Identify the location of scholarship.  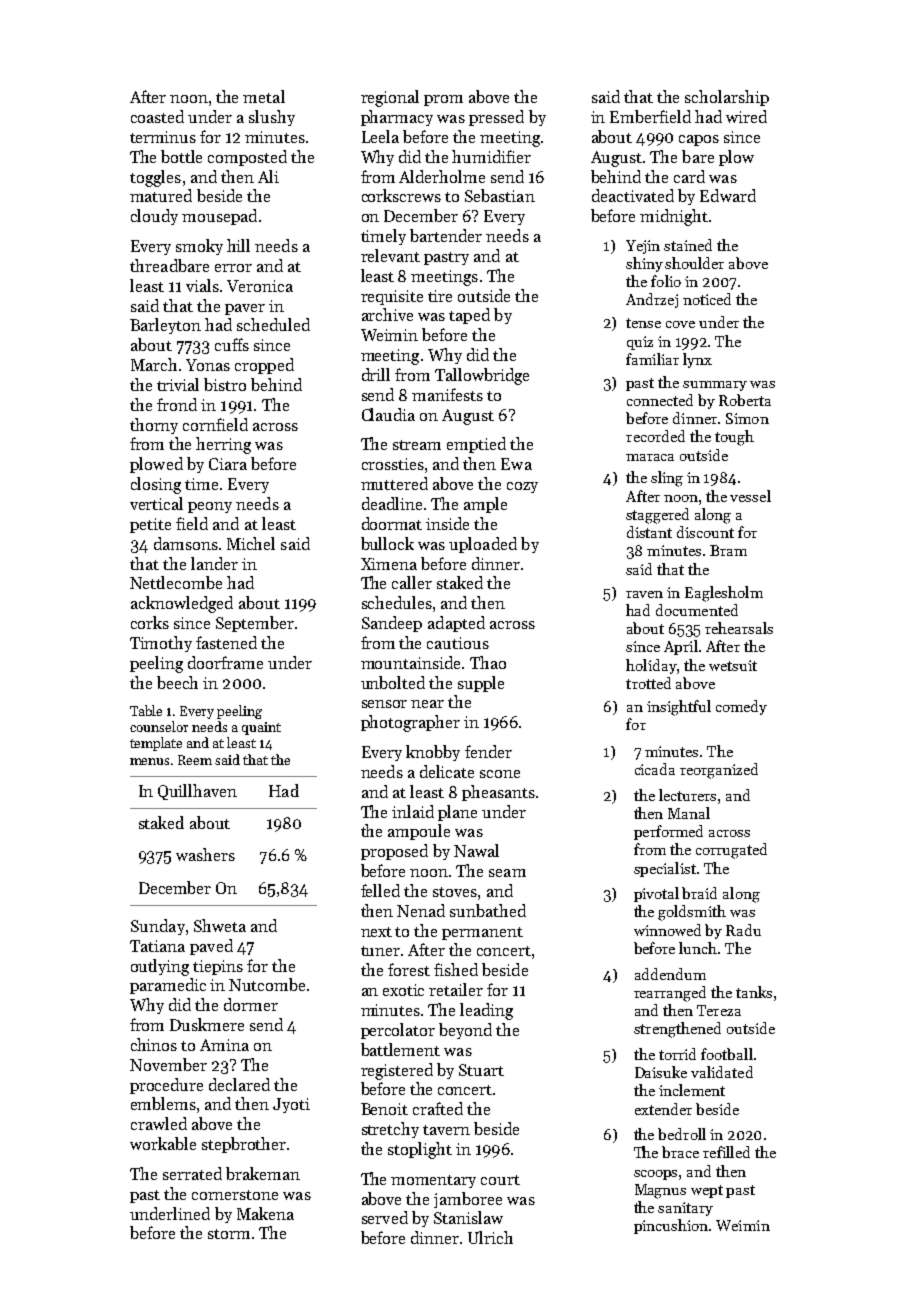
(727, 98).
